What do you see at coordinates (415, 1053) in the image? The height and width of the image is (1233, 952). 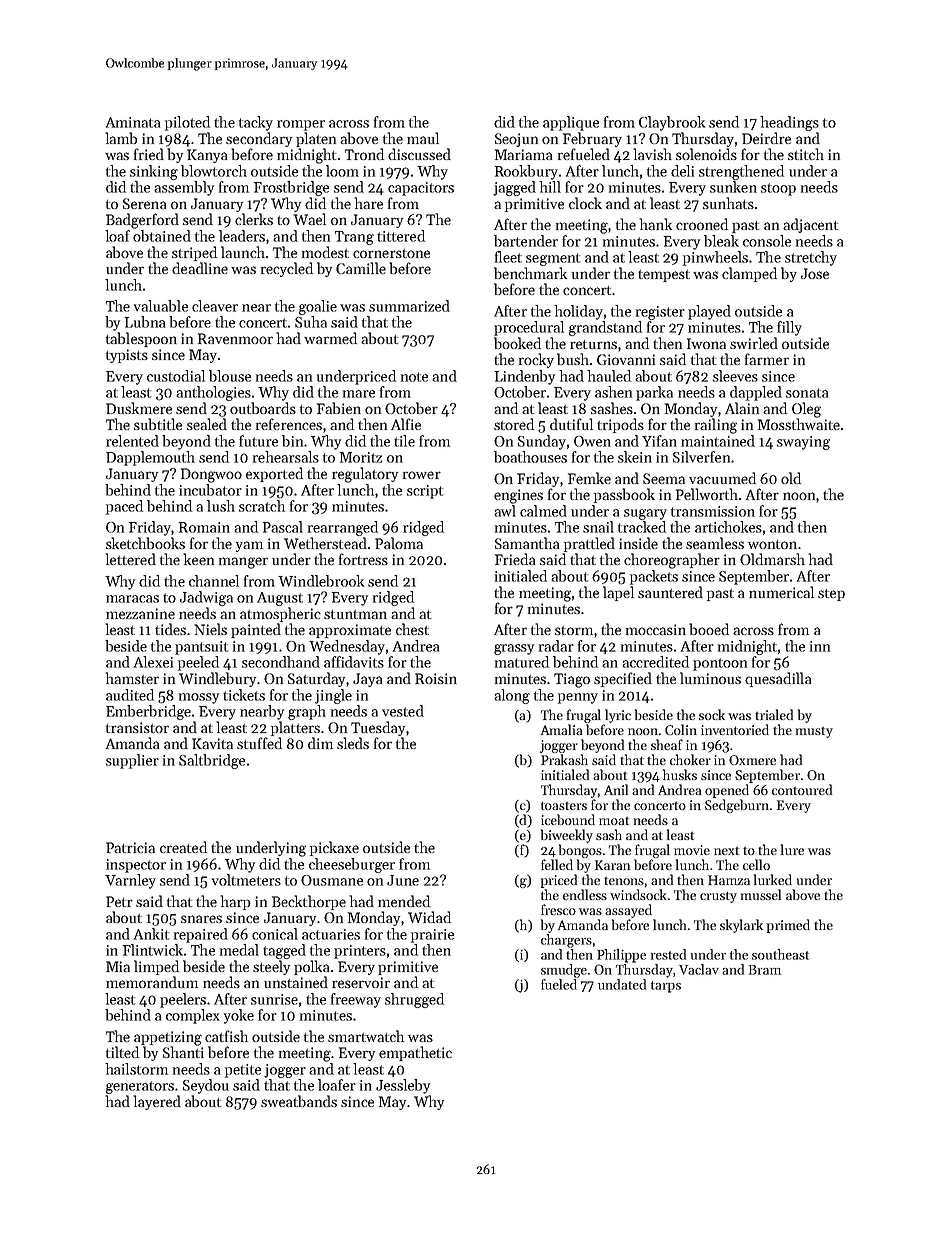 I see `empathetic` at bounding box center [415, 1053].
